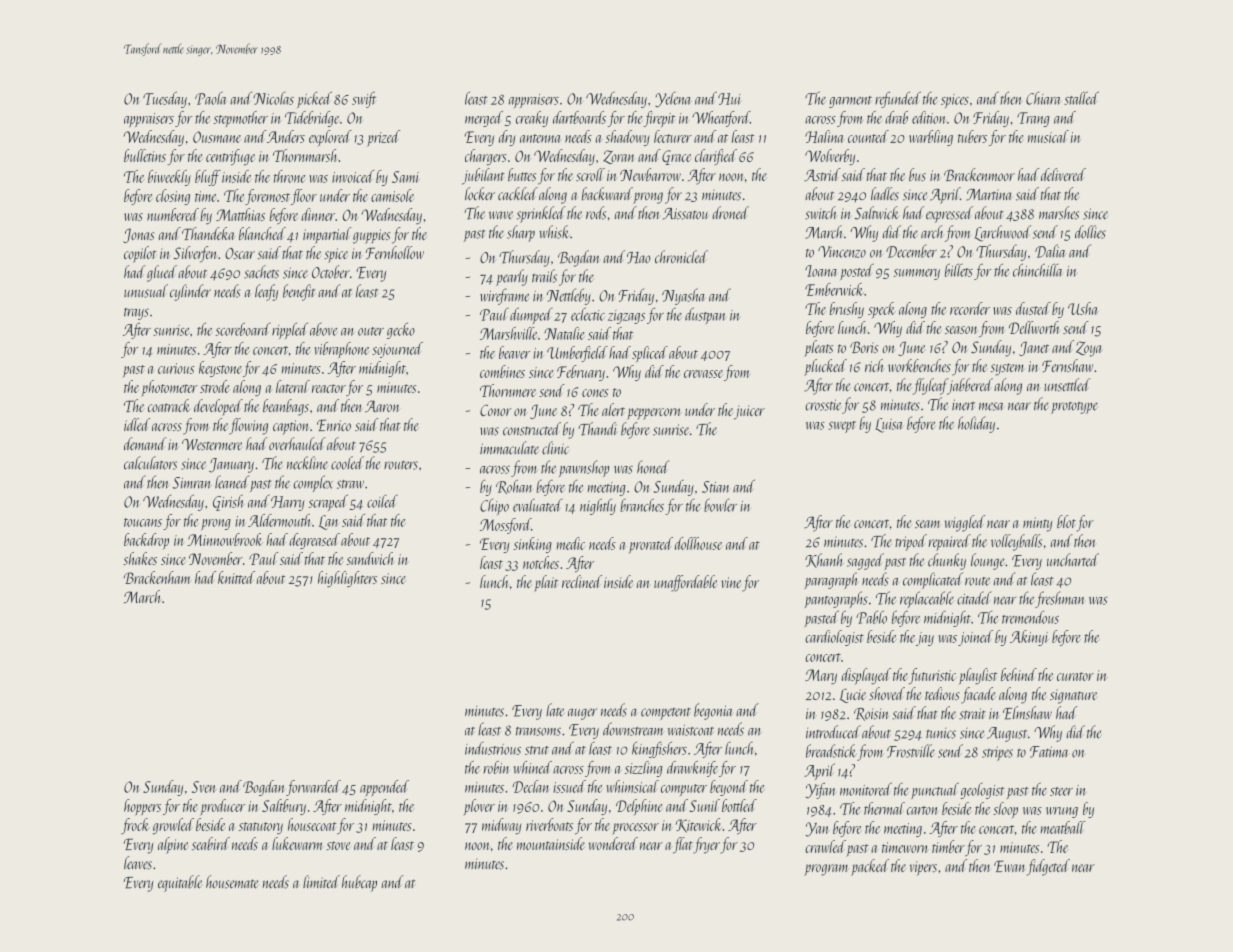  What do you see at coordinates (305, 155) in the image?
I see `Thornmarsh` at bounding box center [305, 155].
